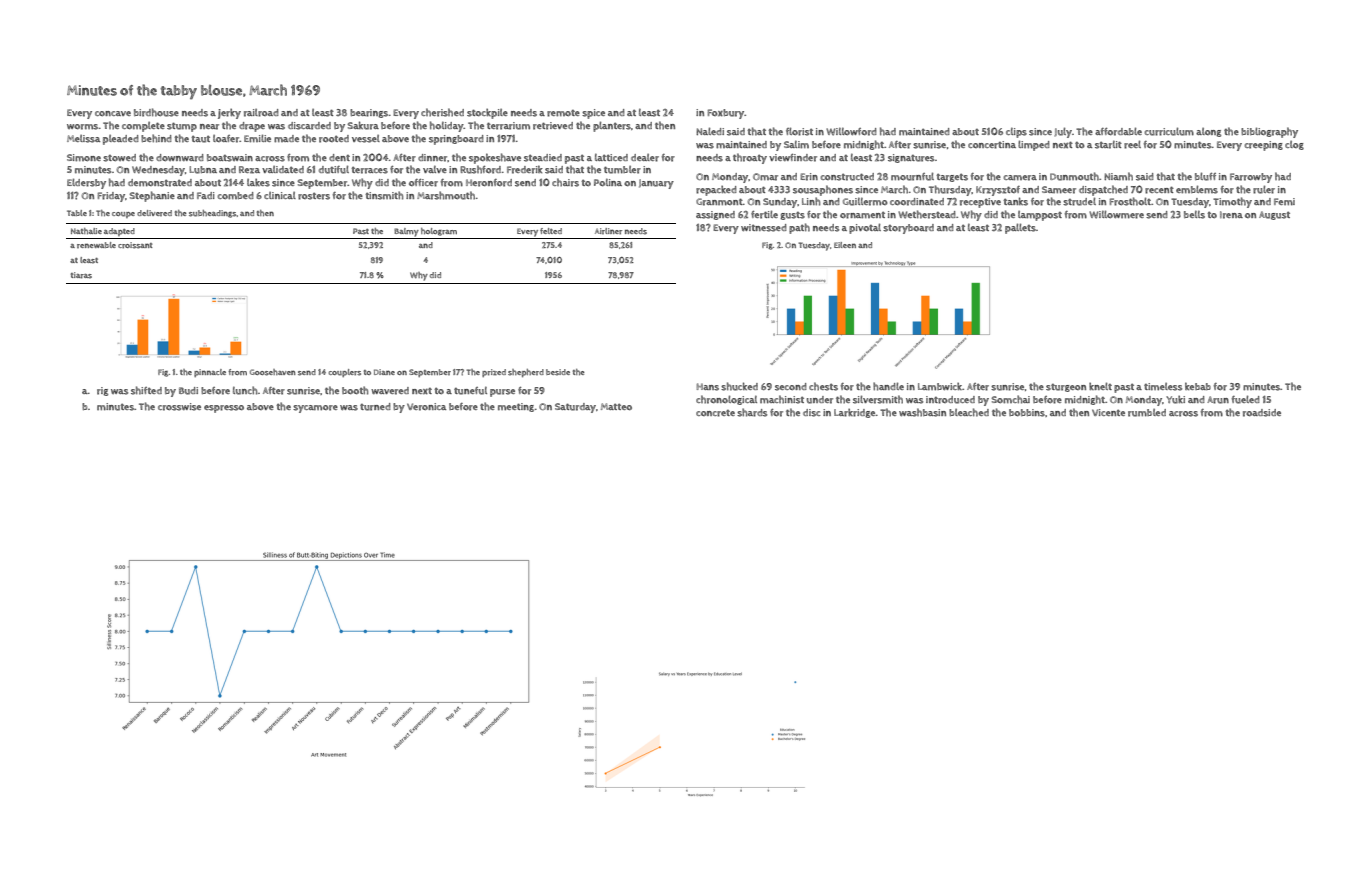 The width and height of the screenshot is (1372, 887). I want to click on Lambwick, so click(940, 386).
